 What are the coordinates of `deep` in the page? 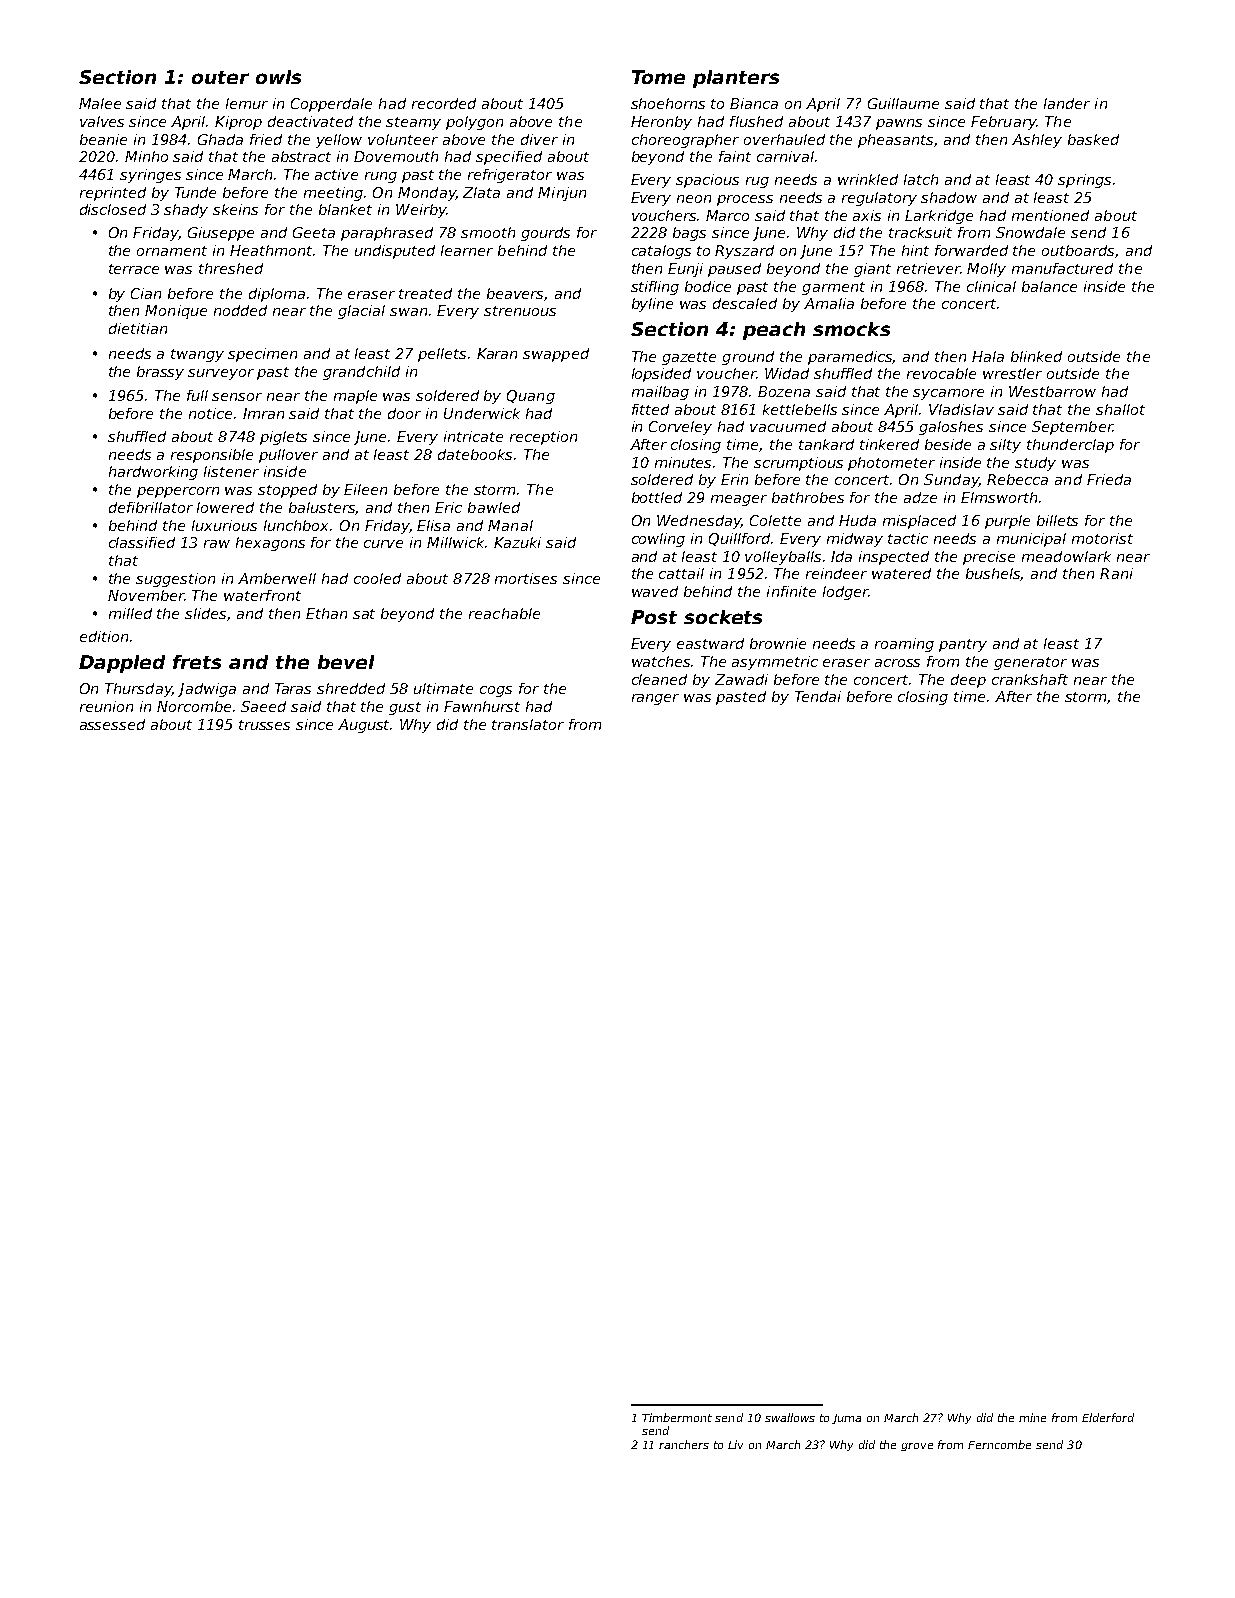 It's located at (968, 681).
